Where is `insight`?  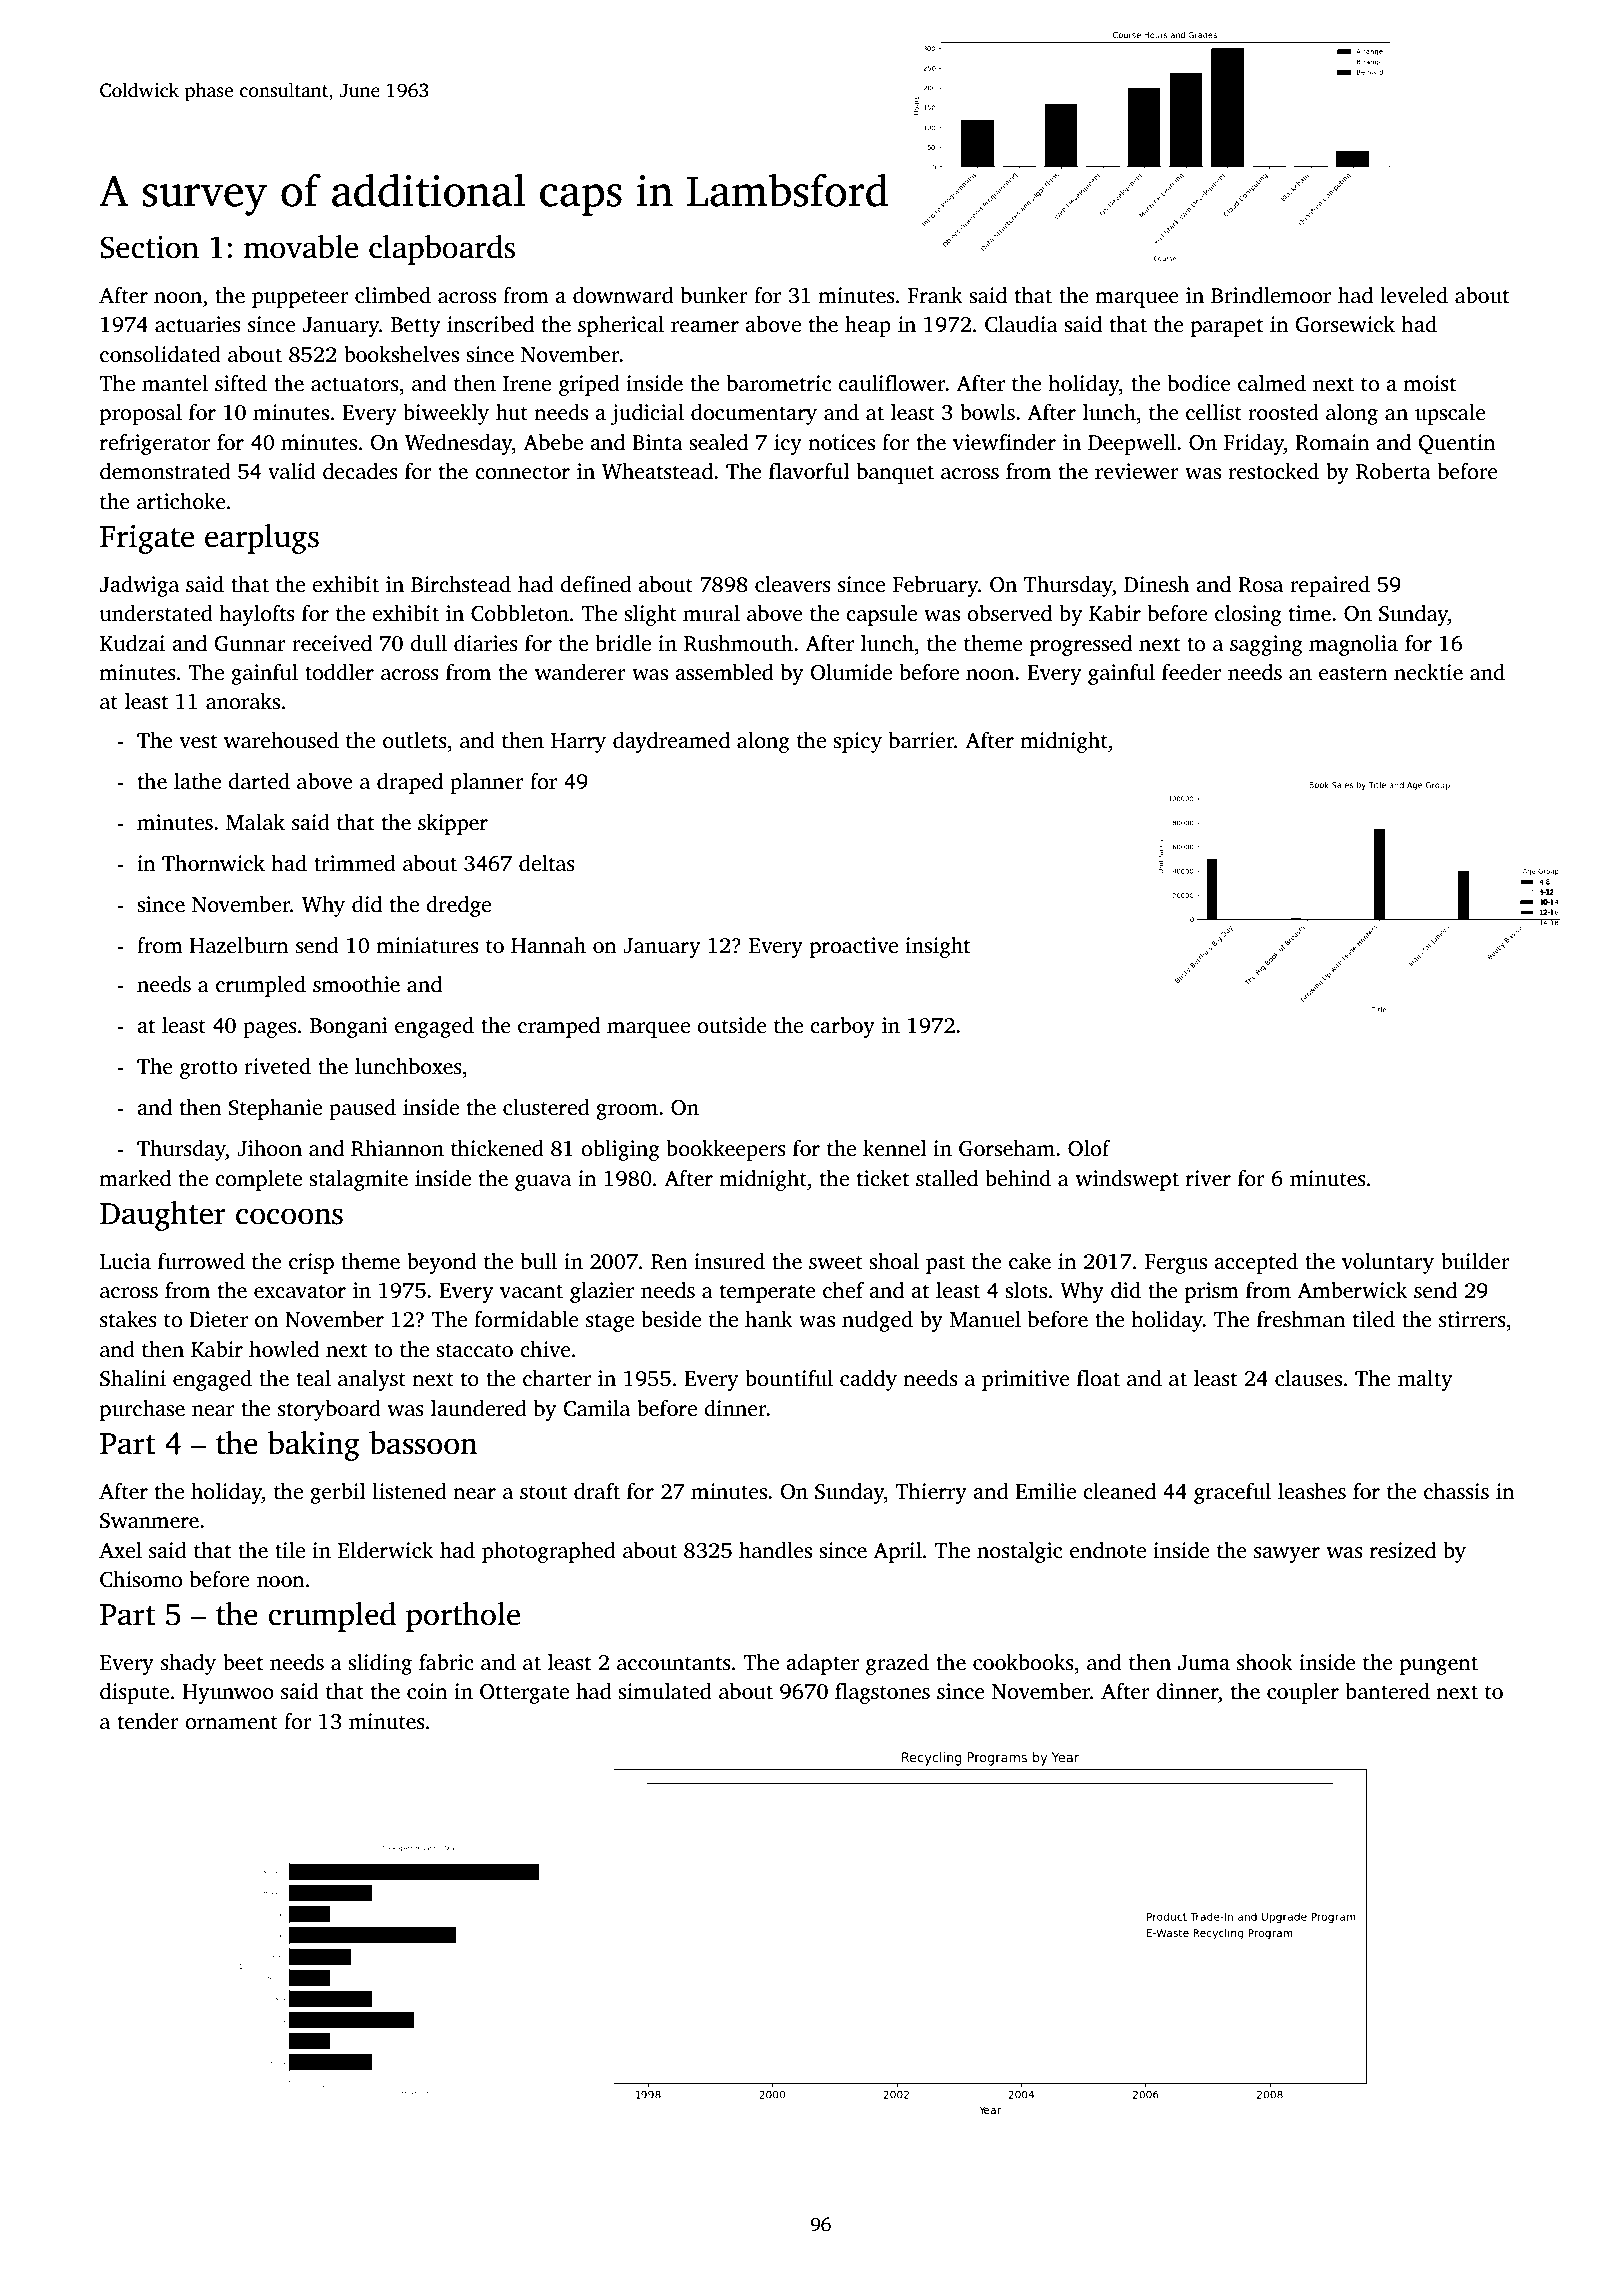 insight is located at coordinates (937, 947).
